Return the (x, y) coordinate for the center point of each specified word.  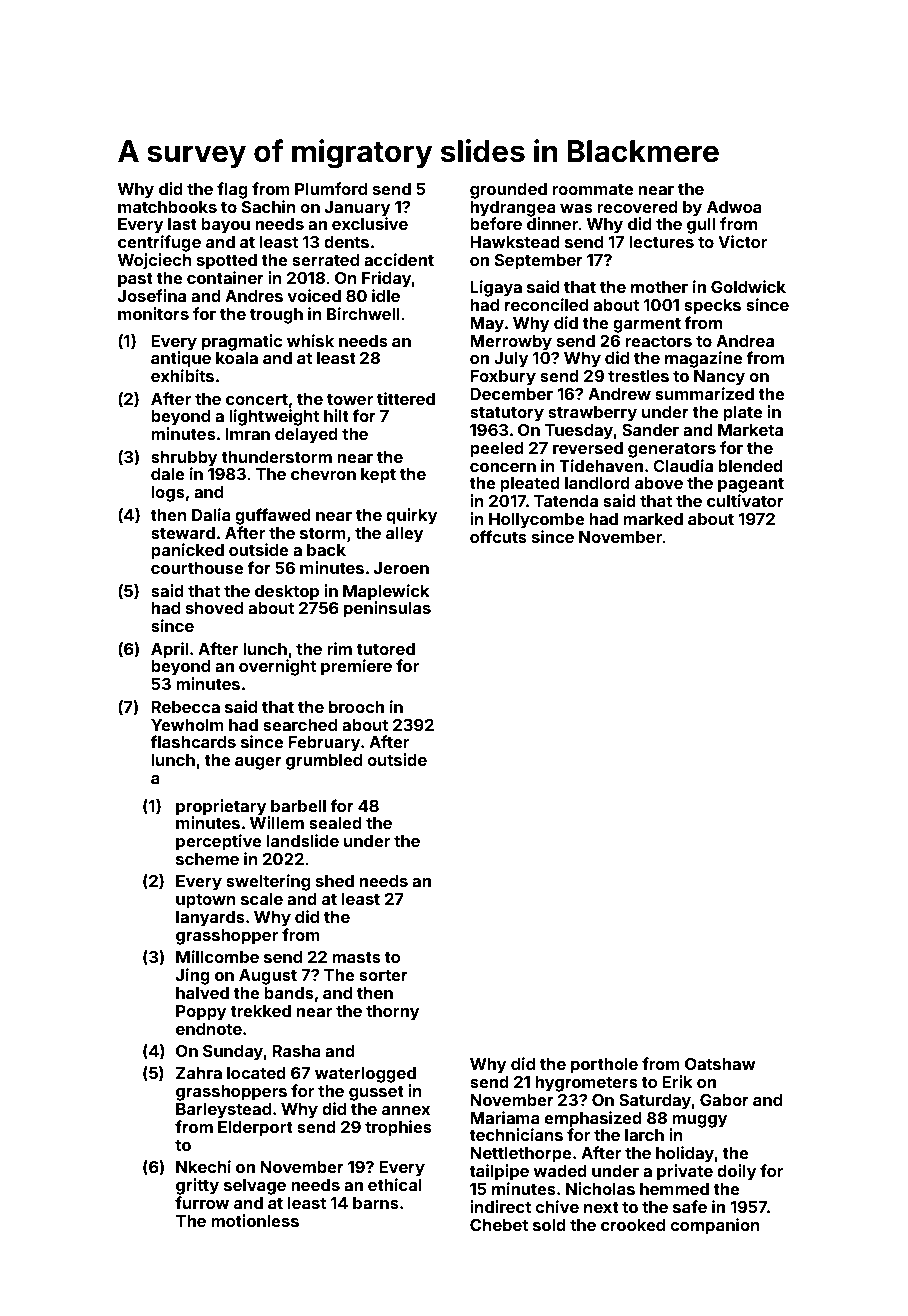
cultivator (745, 500)
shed (335, 881)
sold (549, 1225)
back (326, 550)
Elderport (255, 1129)
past (135, 280)
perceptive (219, 842)
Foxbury (503, 378)
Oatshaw (720, 1064)
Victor (742, 241)
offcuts (498, 536)
